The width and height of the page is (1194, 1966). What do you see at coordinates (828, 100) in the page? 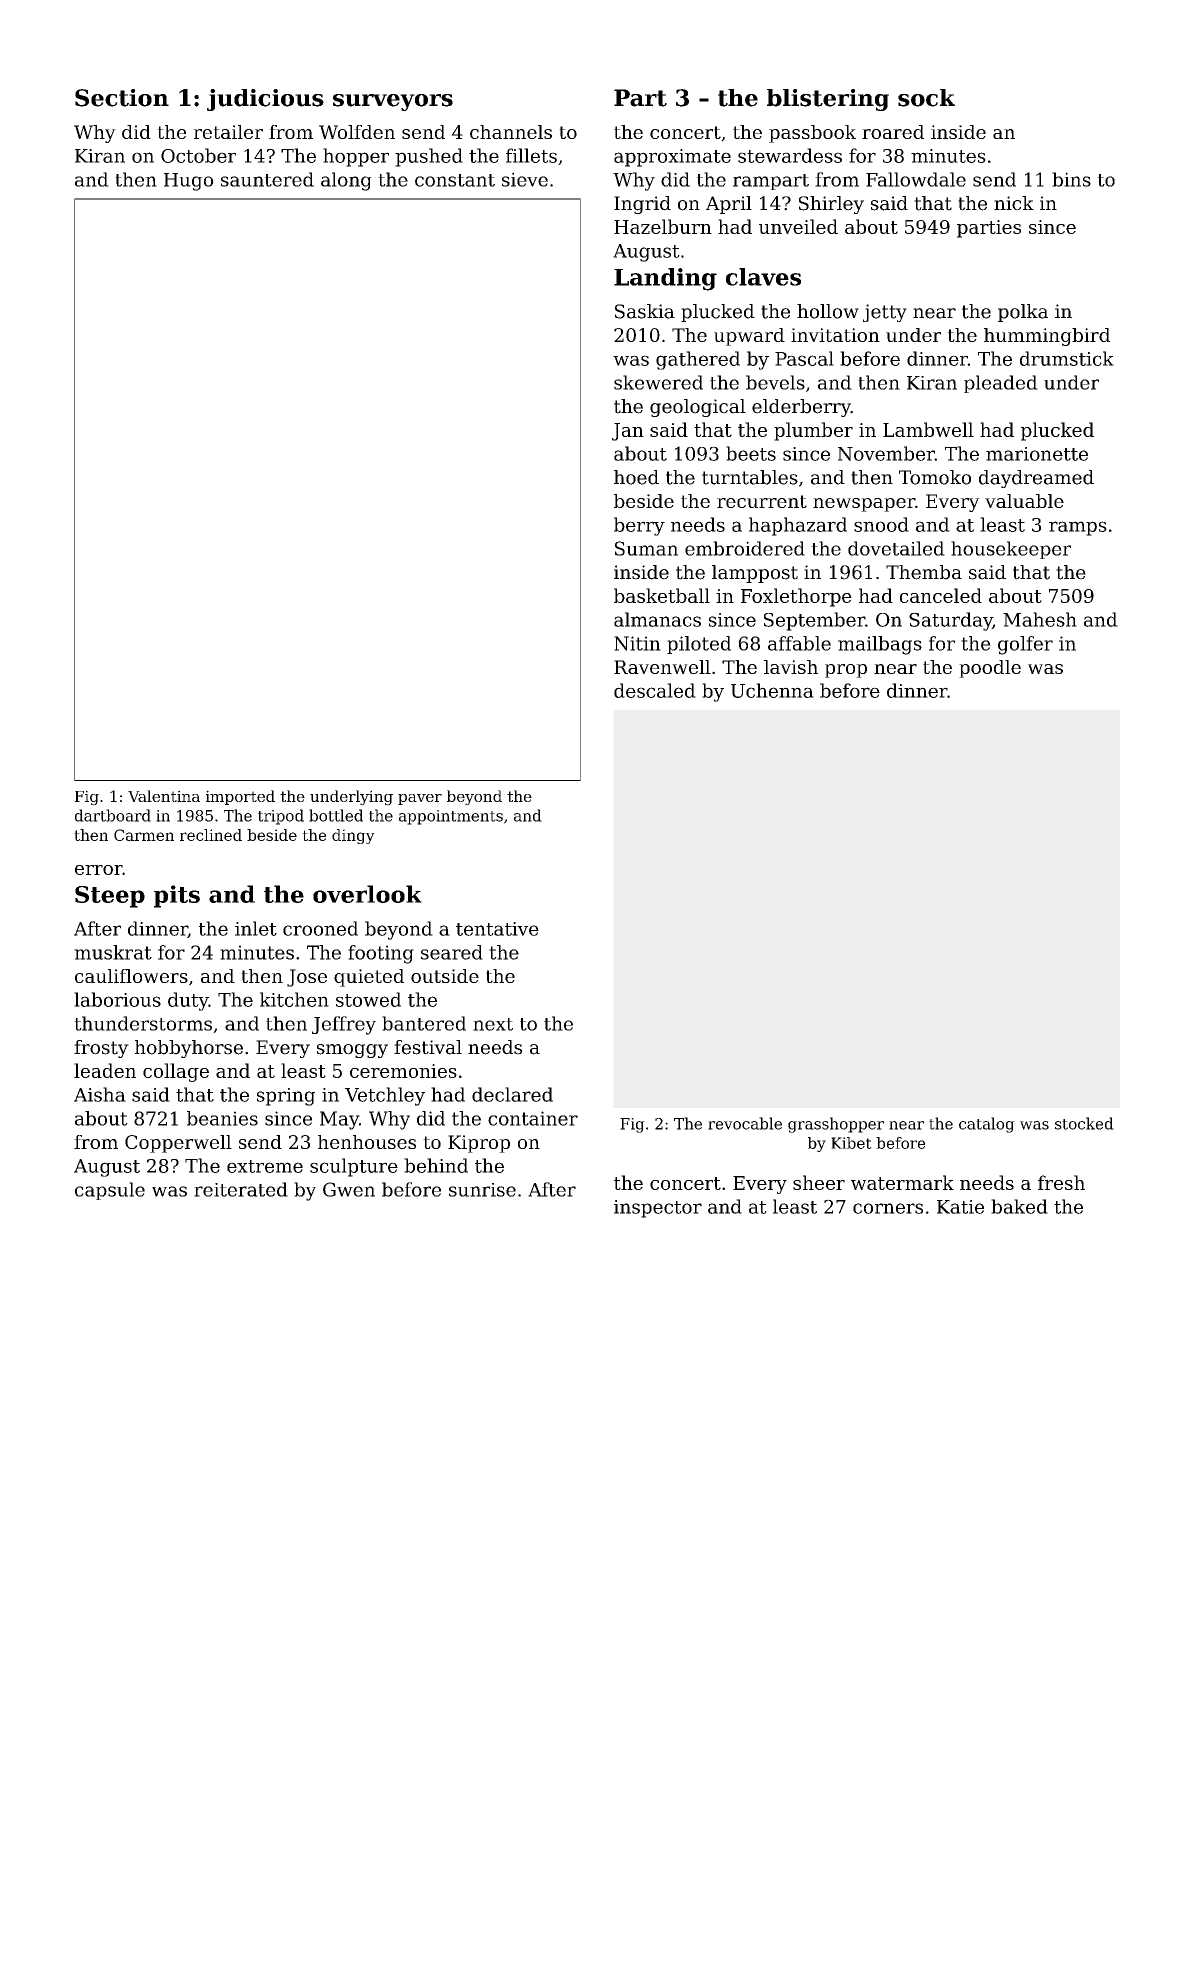
I see `blistering` at bounding box center [828, 100].
